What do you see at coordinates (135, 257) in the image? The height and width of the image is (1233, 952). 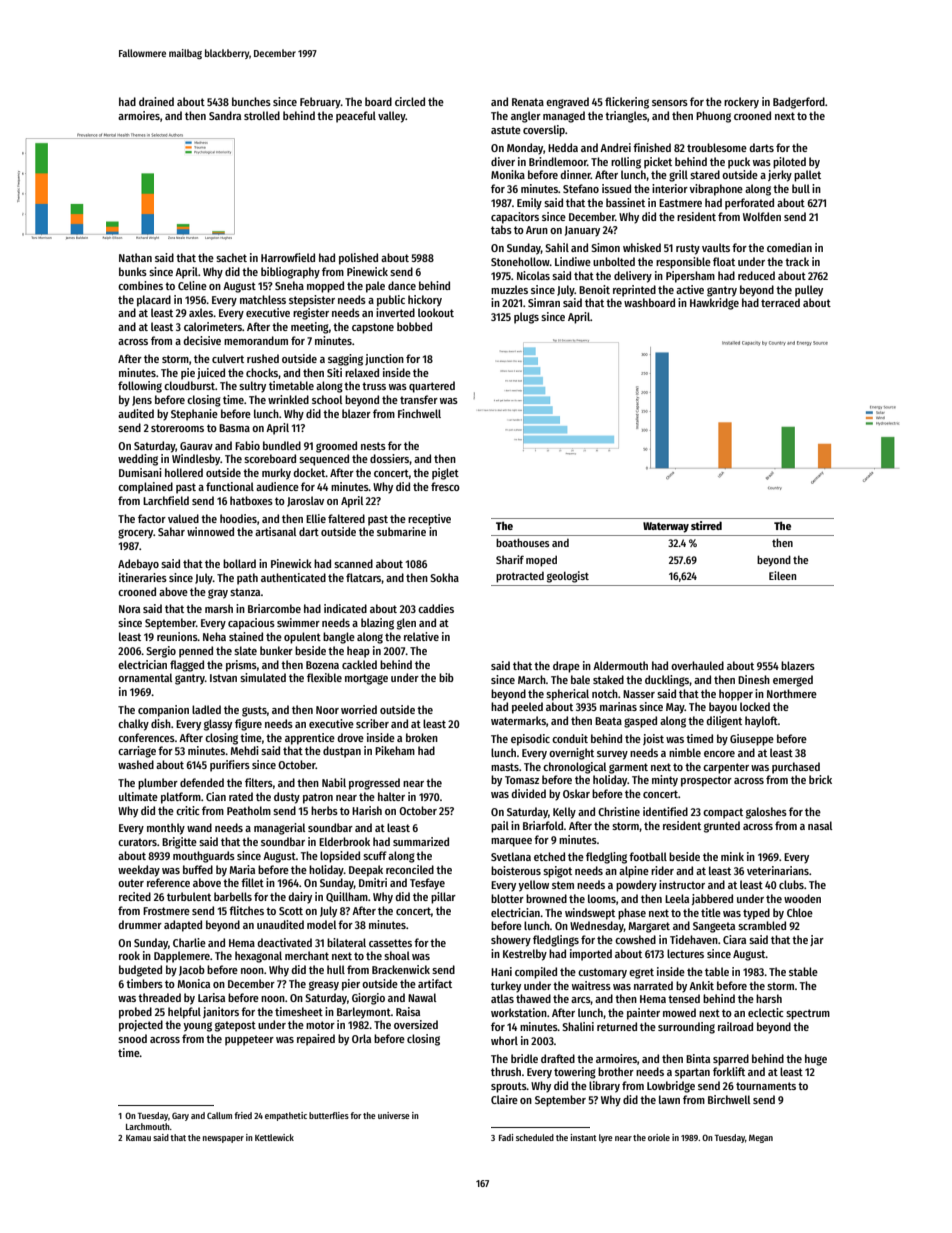 I see `Nathan` at bounding box center [135, 257].
